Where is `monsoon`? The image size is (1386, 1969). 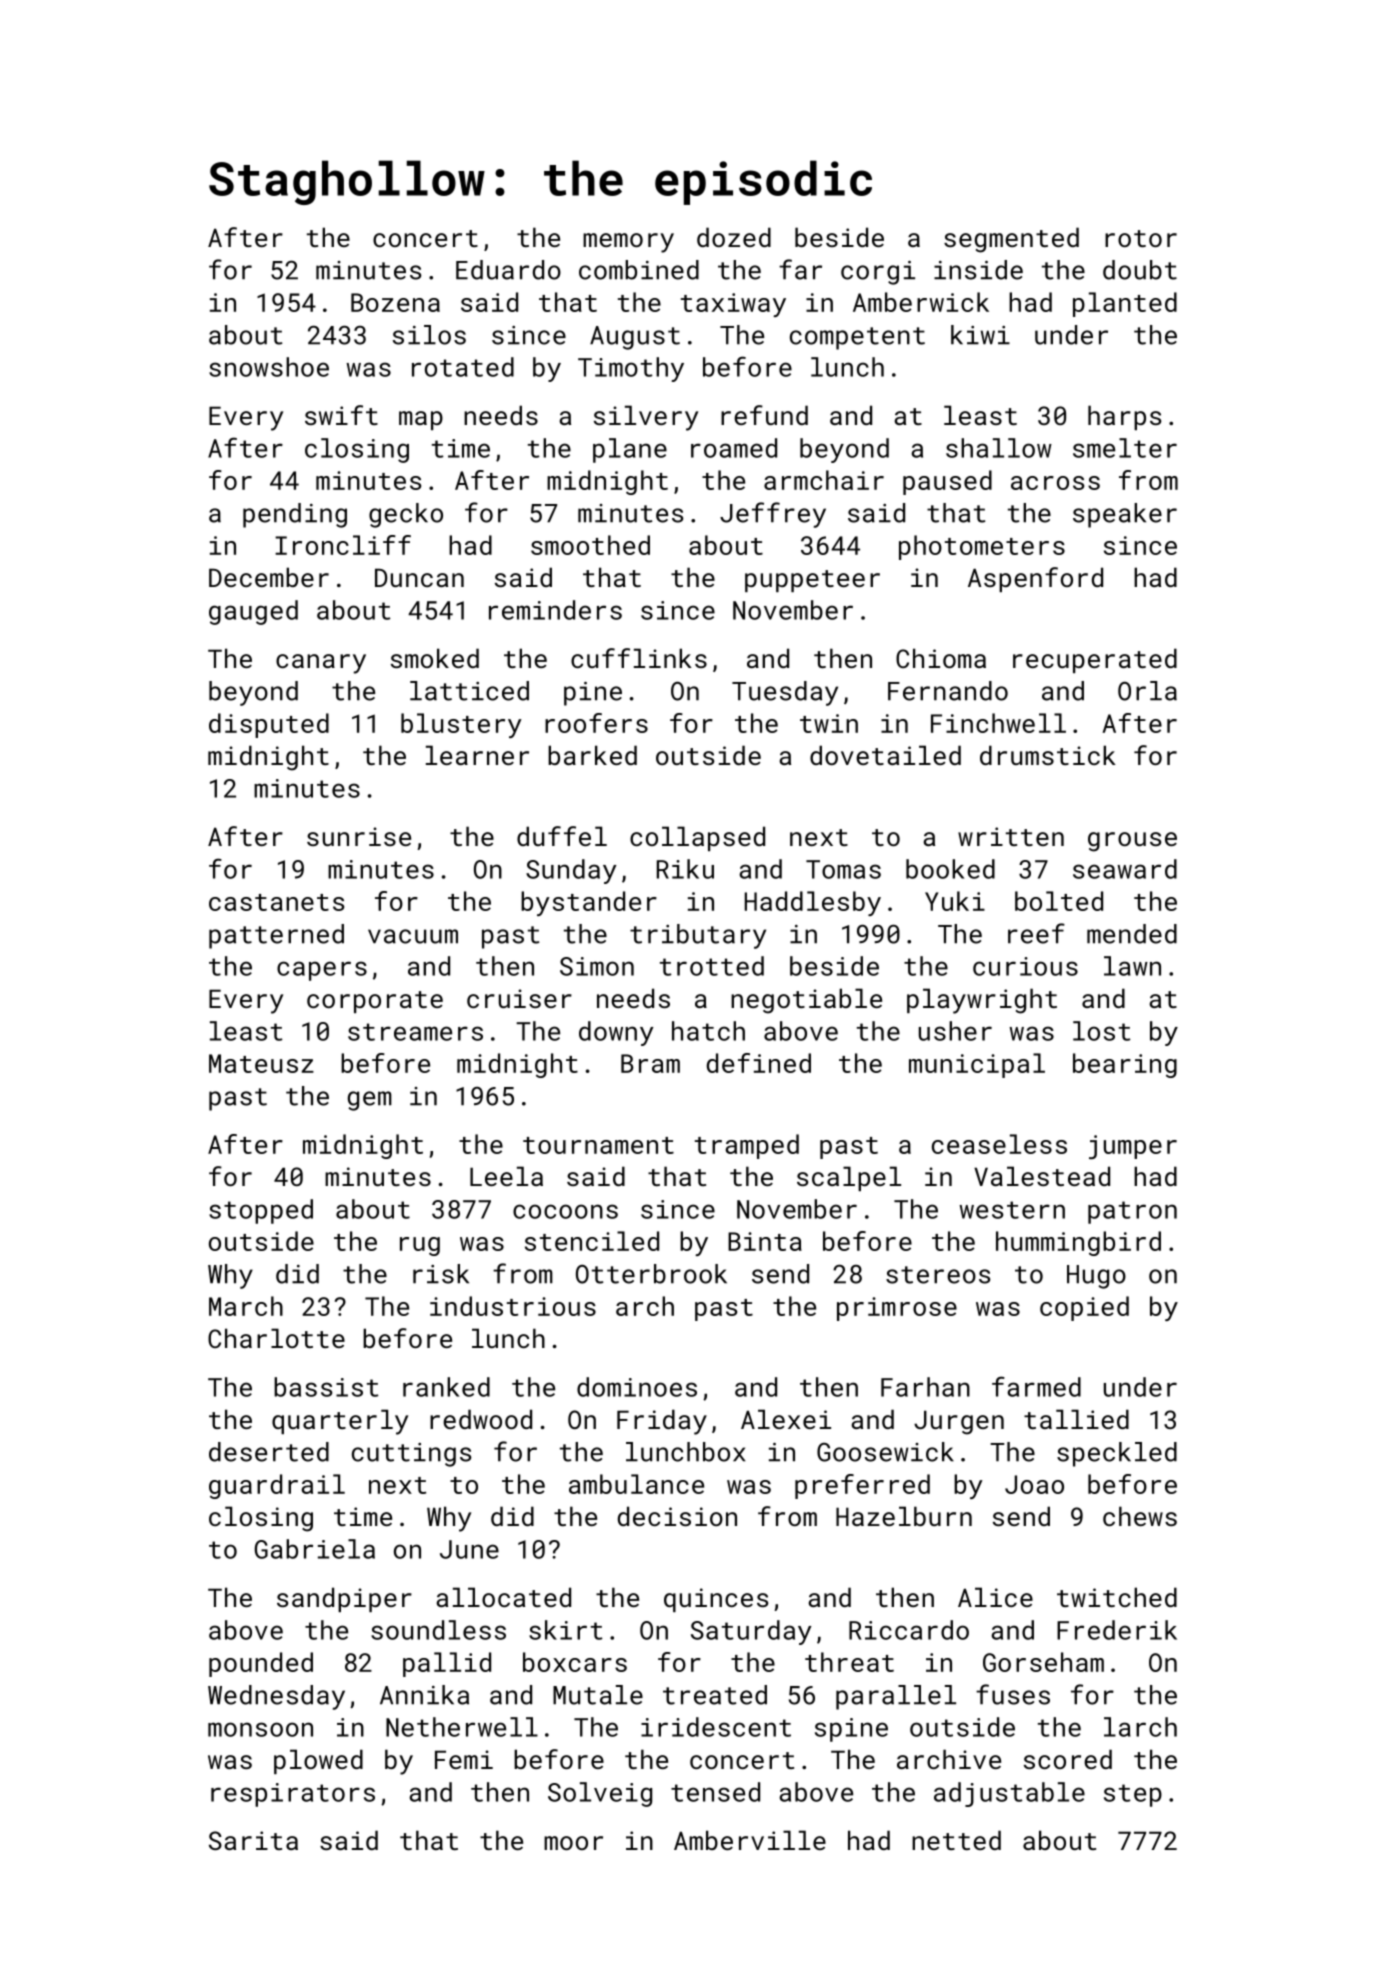 monsoon is located at coordinates (260, 1729).
